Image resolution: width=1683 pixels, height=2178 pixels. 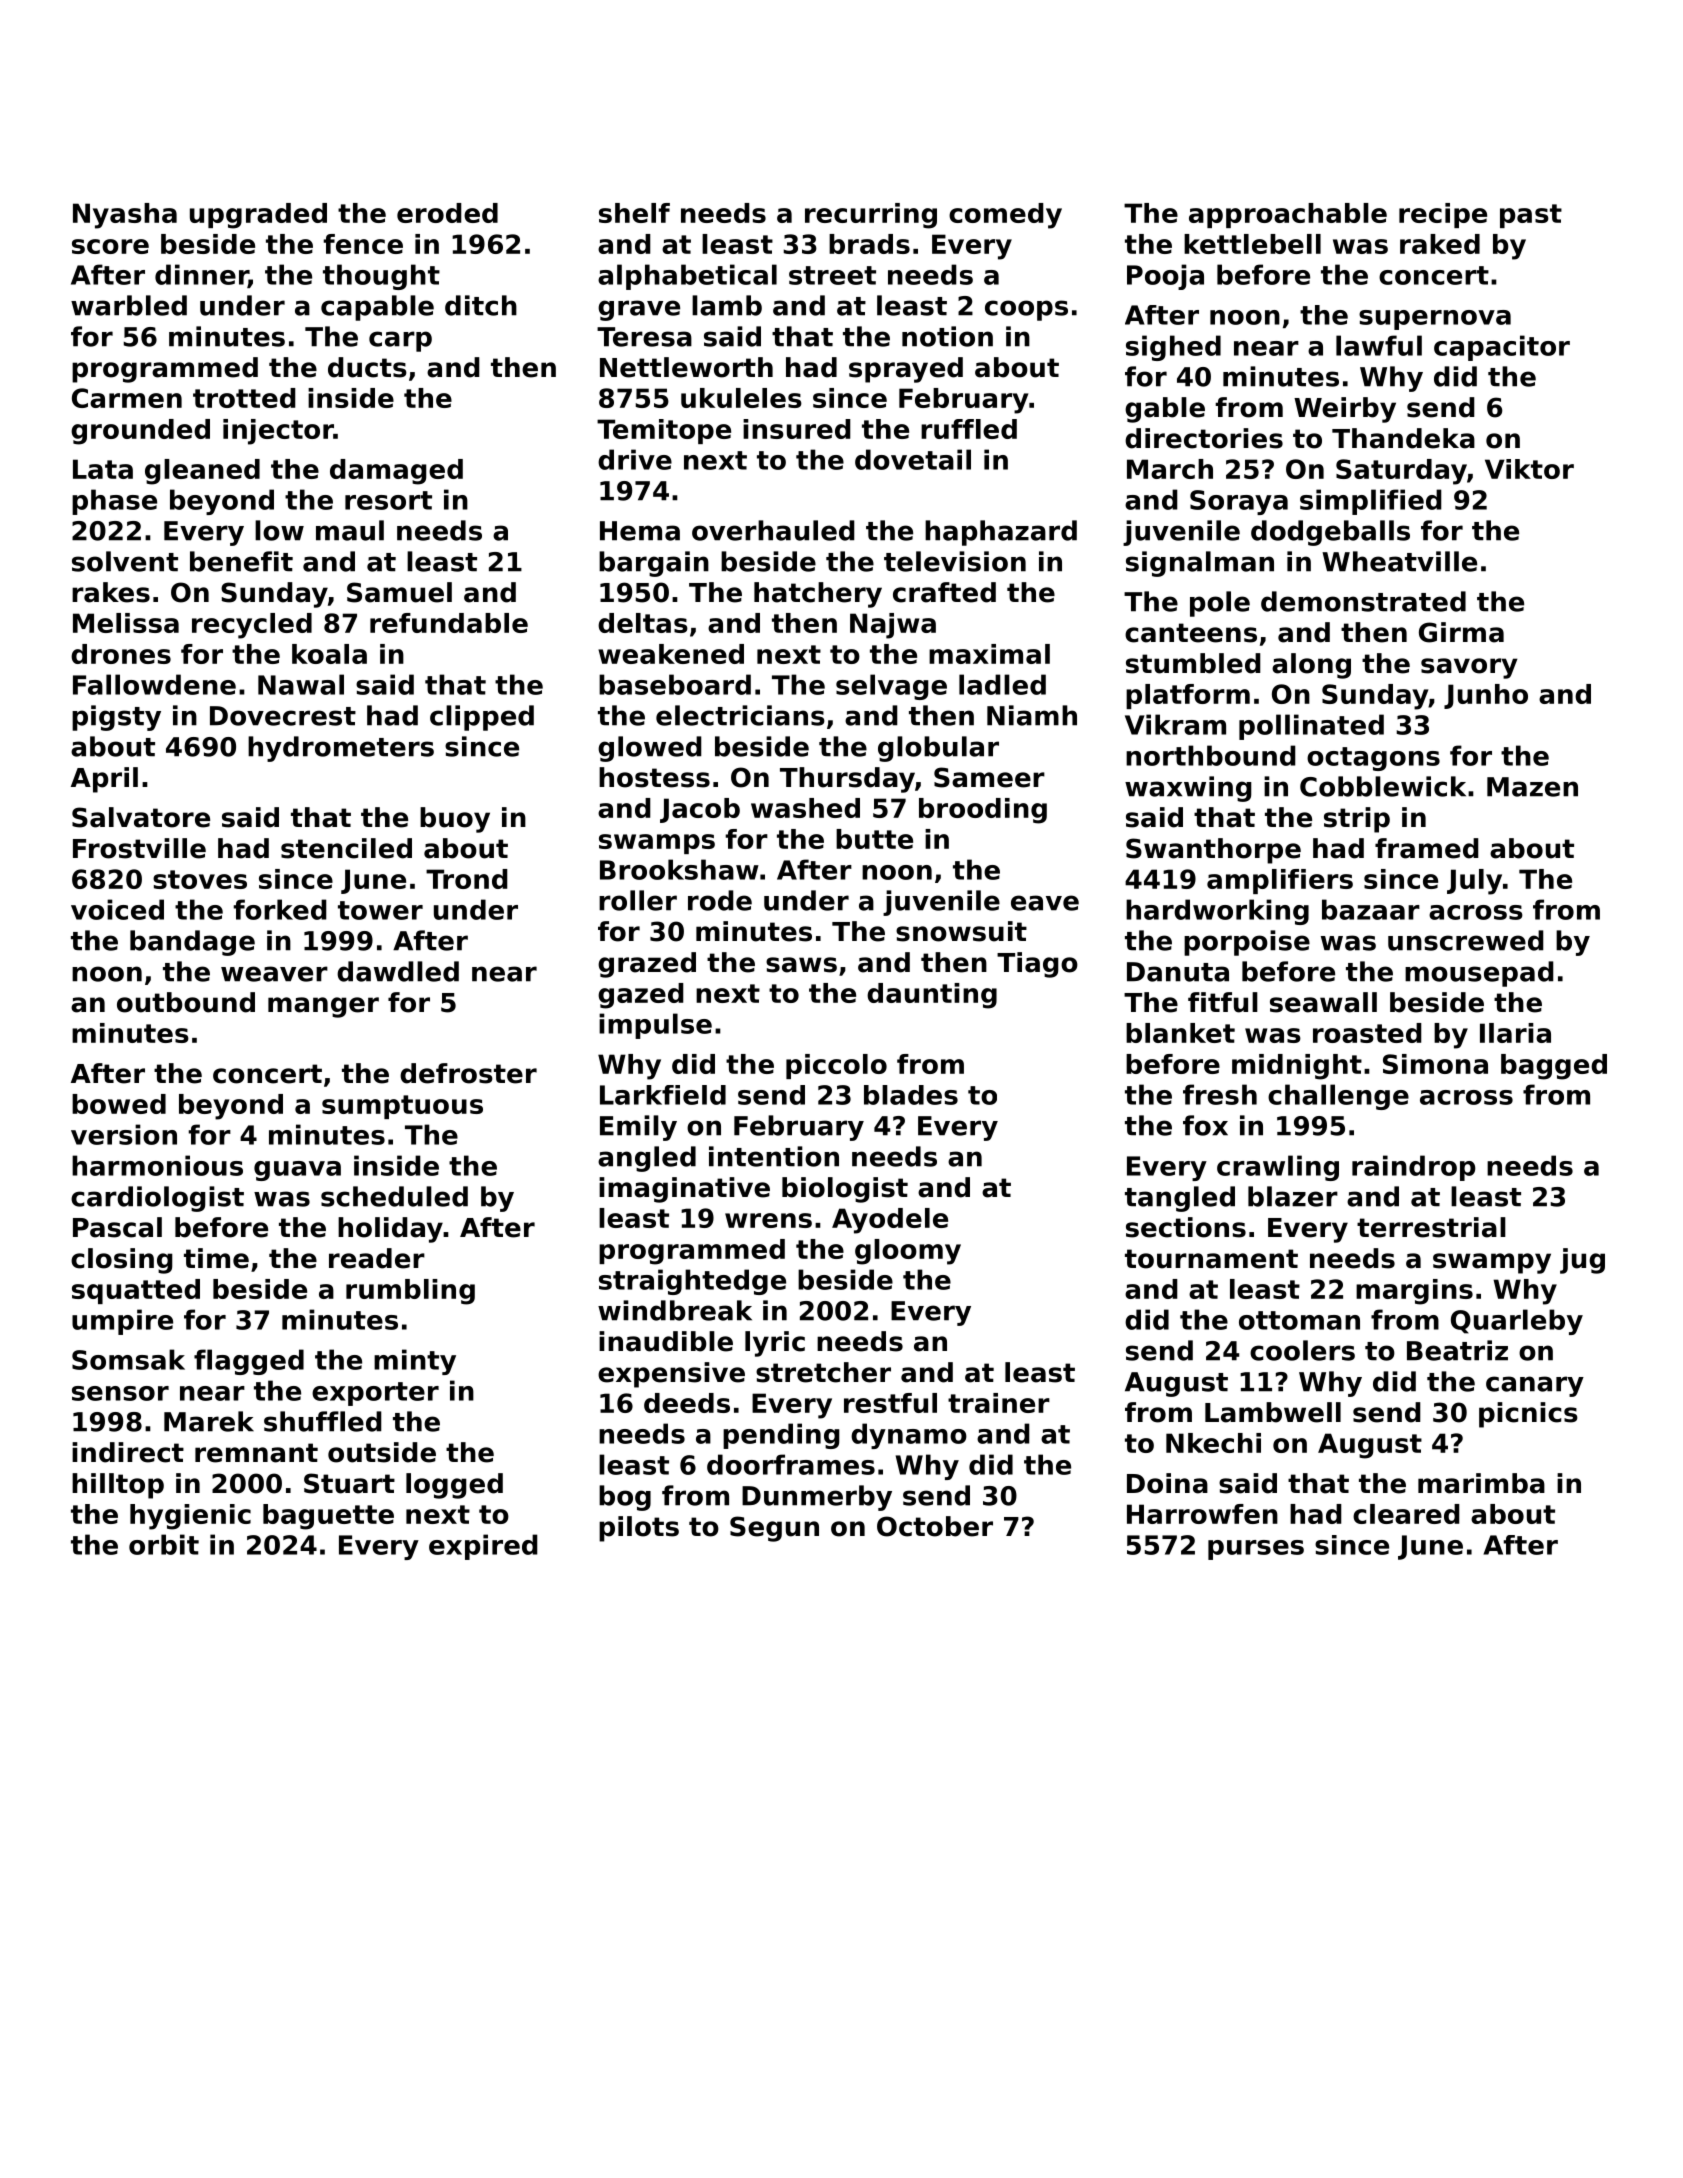 What do you see at coordinates (216, 1258) in the page?
I see `time` at bounding box center [216, 1258].
